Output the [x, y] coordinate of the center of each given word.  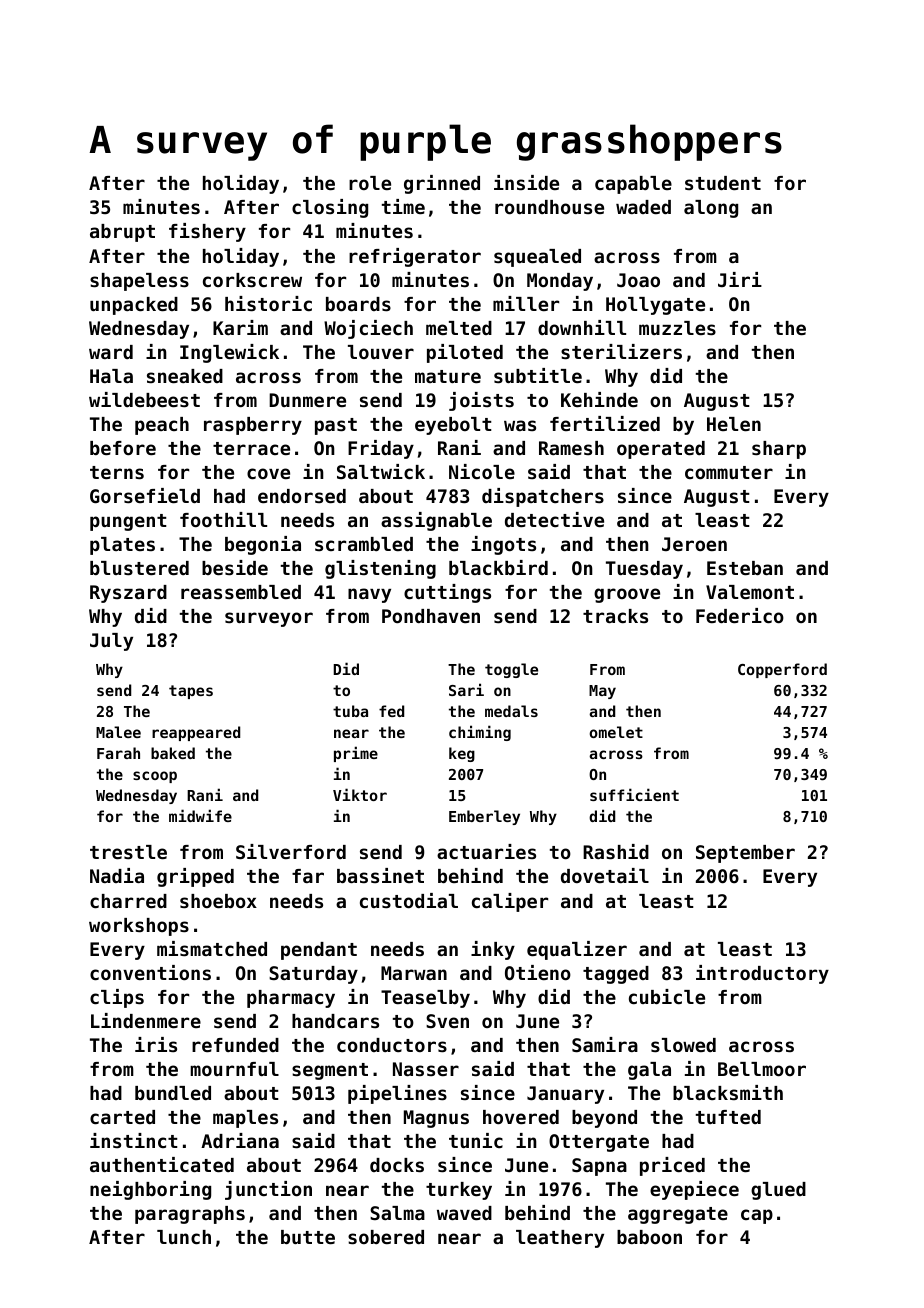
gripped [195, 877]
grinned [442, 184]
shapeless [139, 282]
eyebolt [453, 426]
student [723, 183]
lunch [184, 1237]
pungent [128, 522]
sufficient [634, 794]
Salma [397, 1213]
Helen [734, 424]
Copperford [782, 670]
